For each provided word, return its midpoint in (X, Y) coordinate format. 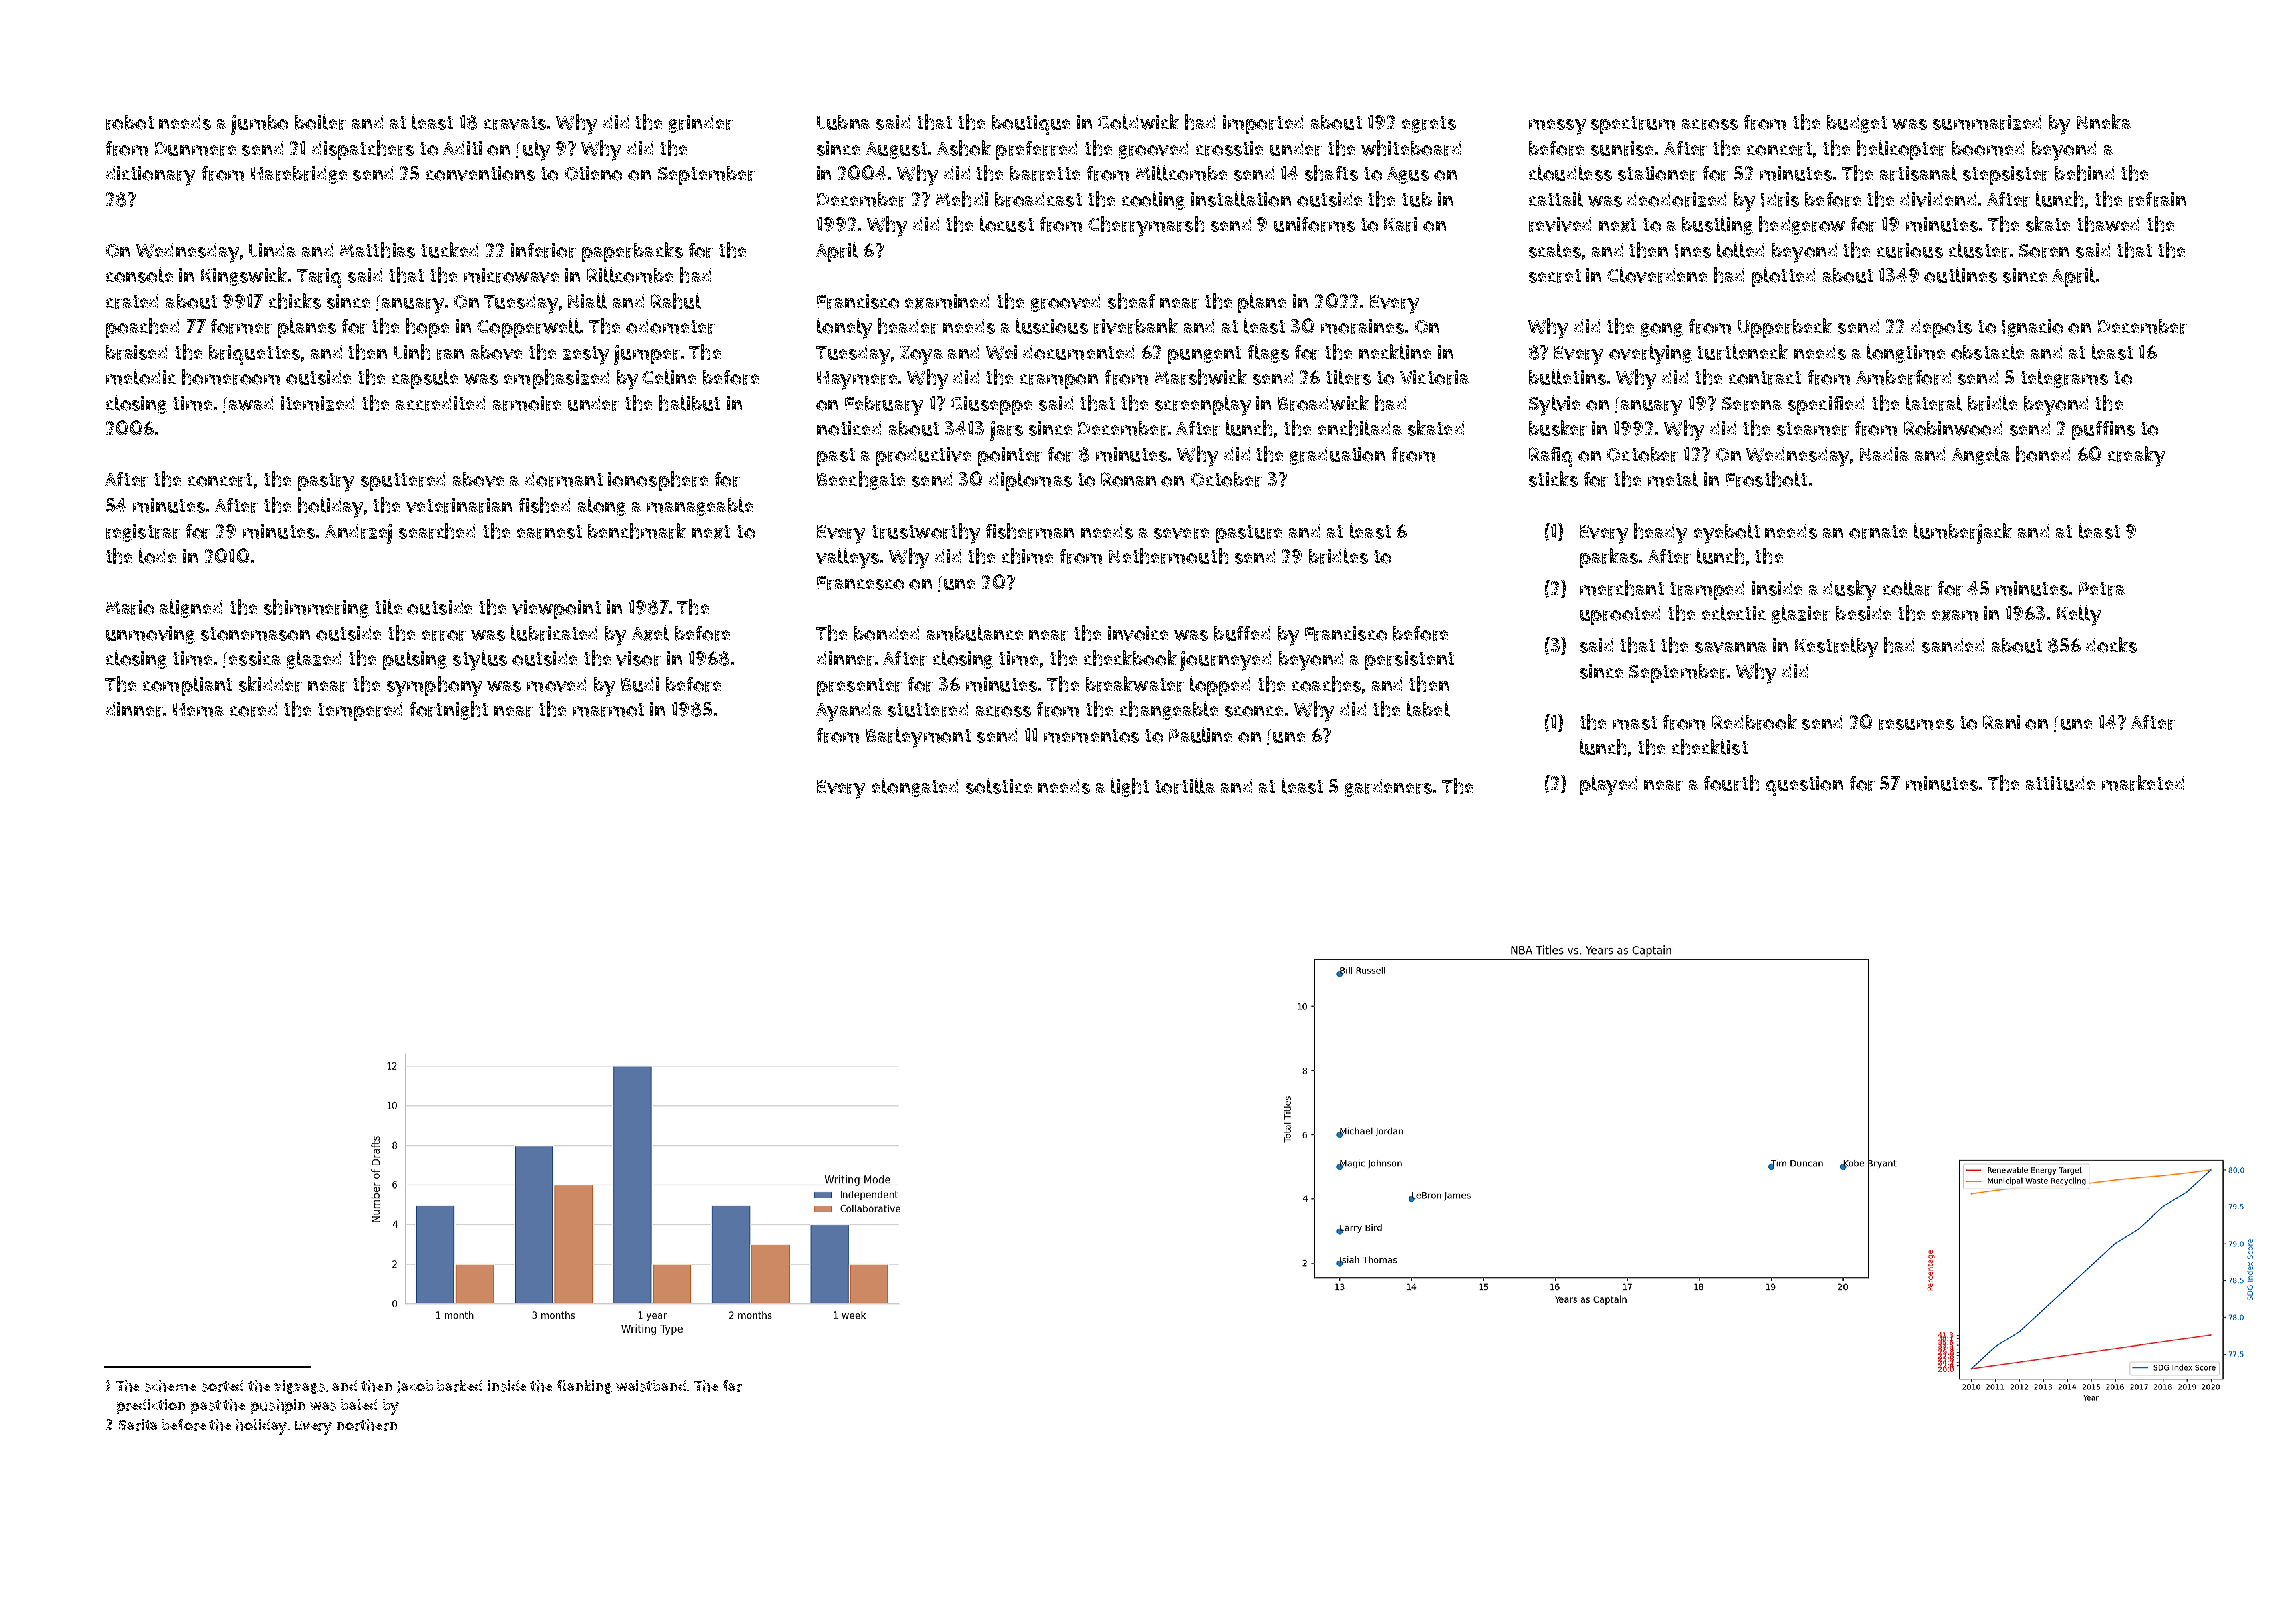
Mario (130, 607)
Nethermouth (1168, 556)
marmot (608, 710)
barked (459, 1386)
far (732, 1386)
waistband (651, 1386)
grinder (701, 124)
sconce (1254, 711)
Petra (2102, 589)
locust (1007, 224)
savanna (1731, 647)
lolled (1740, 250)
